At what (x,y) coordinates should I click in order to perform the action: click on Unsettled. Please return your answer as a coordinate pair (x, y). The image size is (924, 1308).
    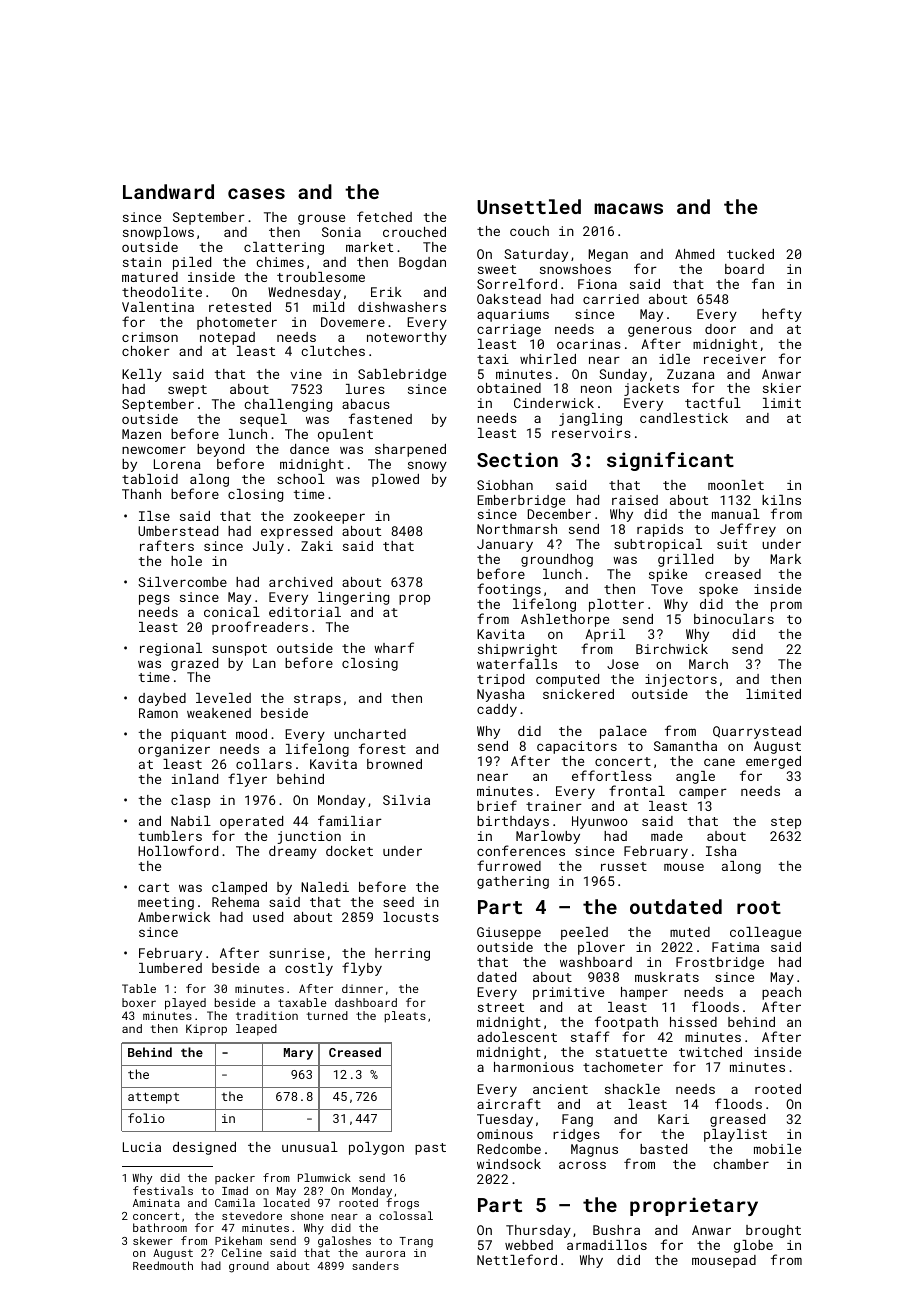
    Looking at the image, I should click on (529, 206).
